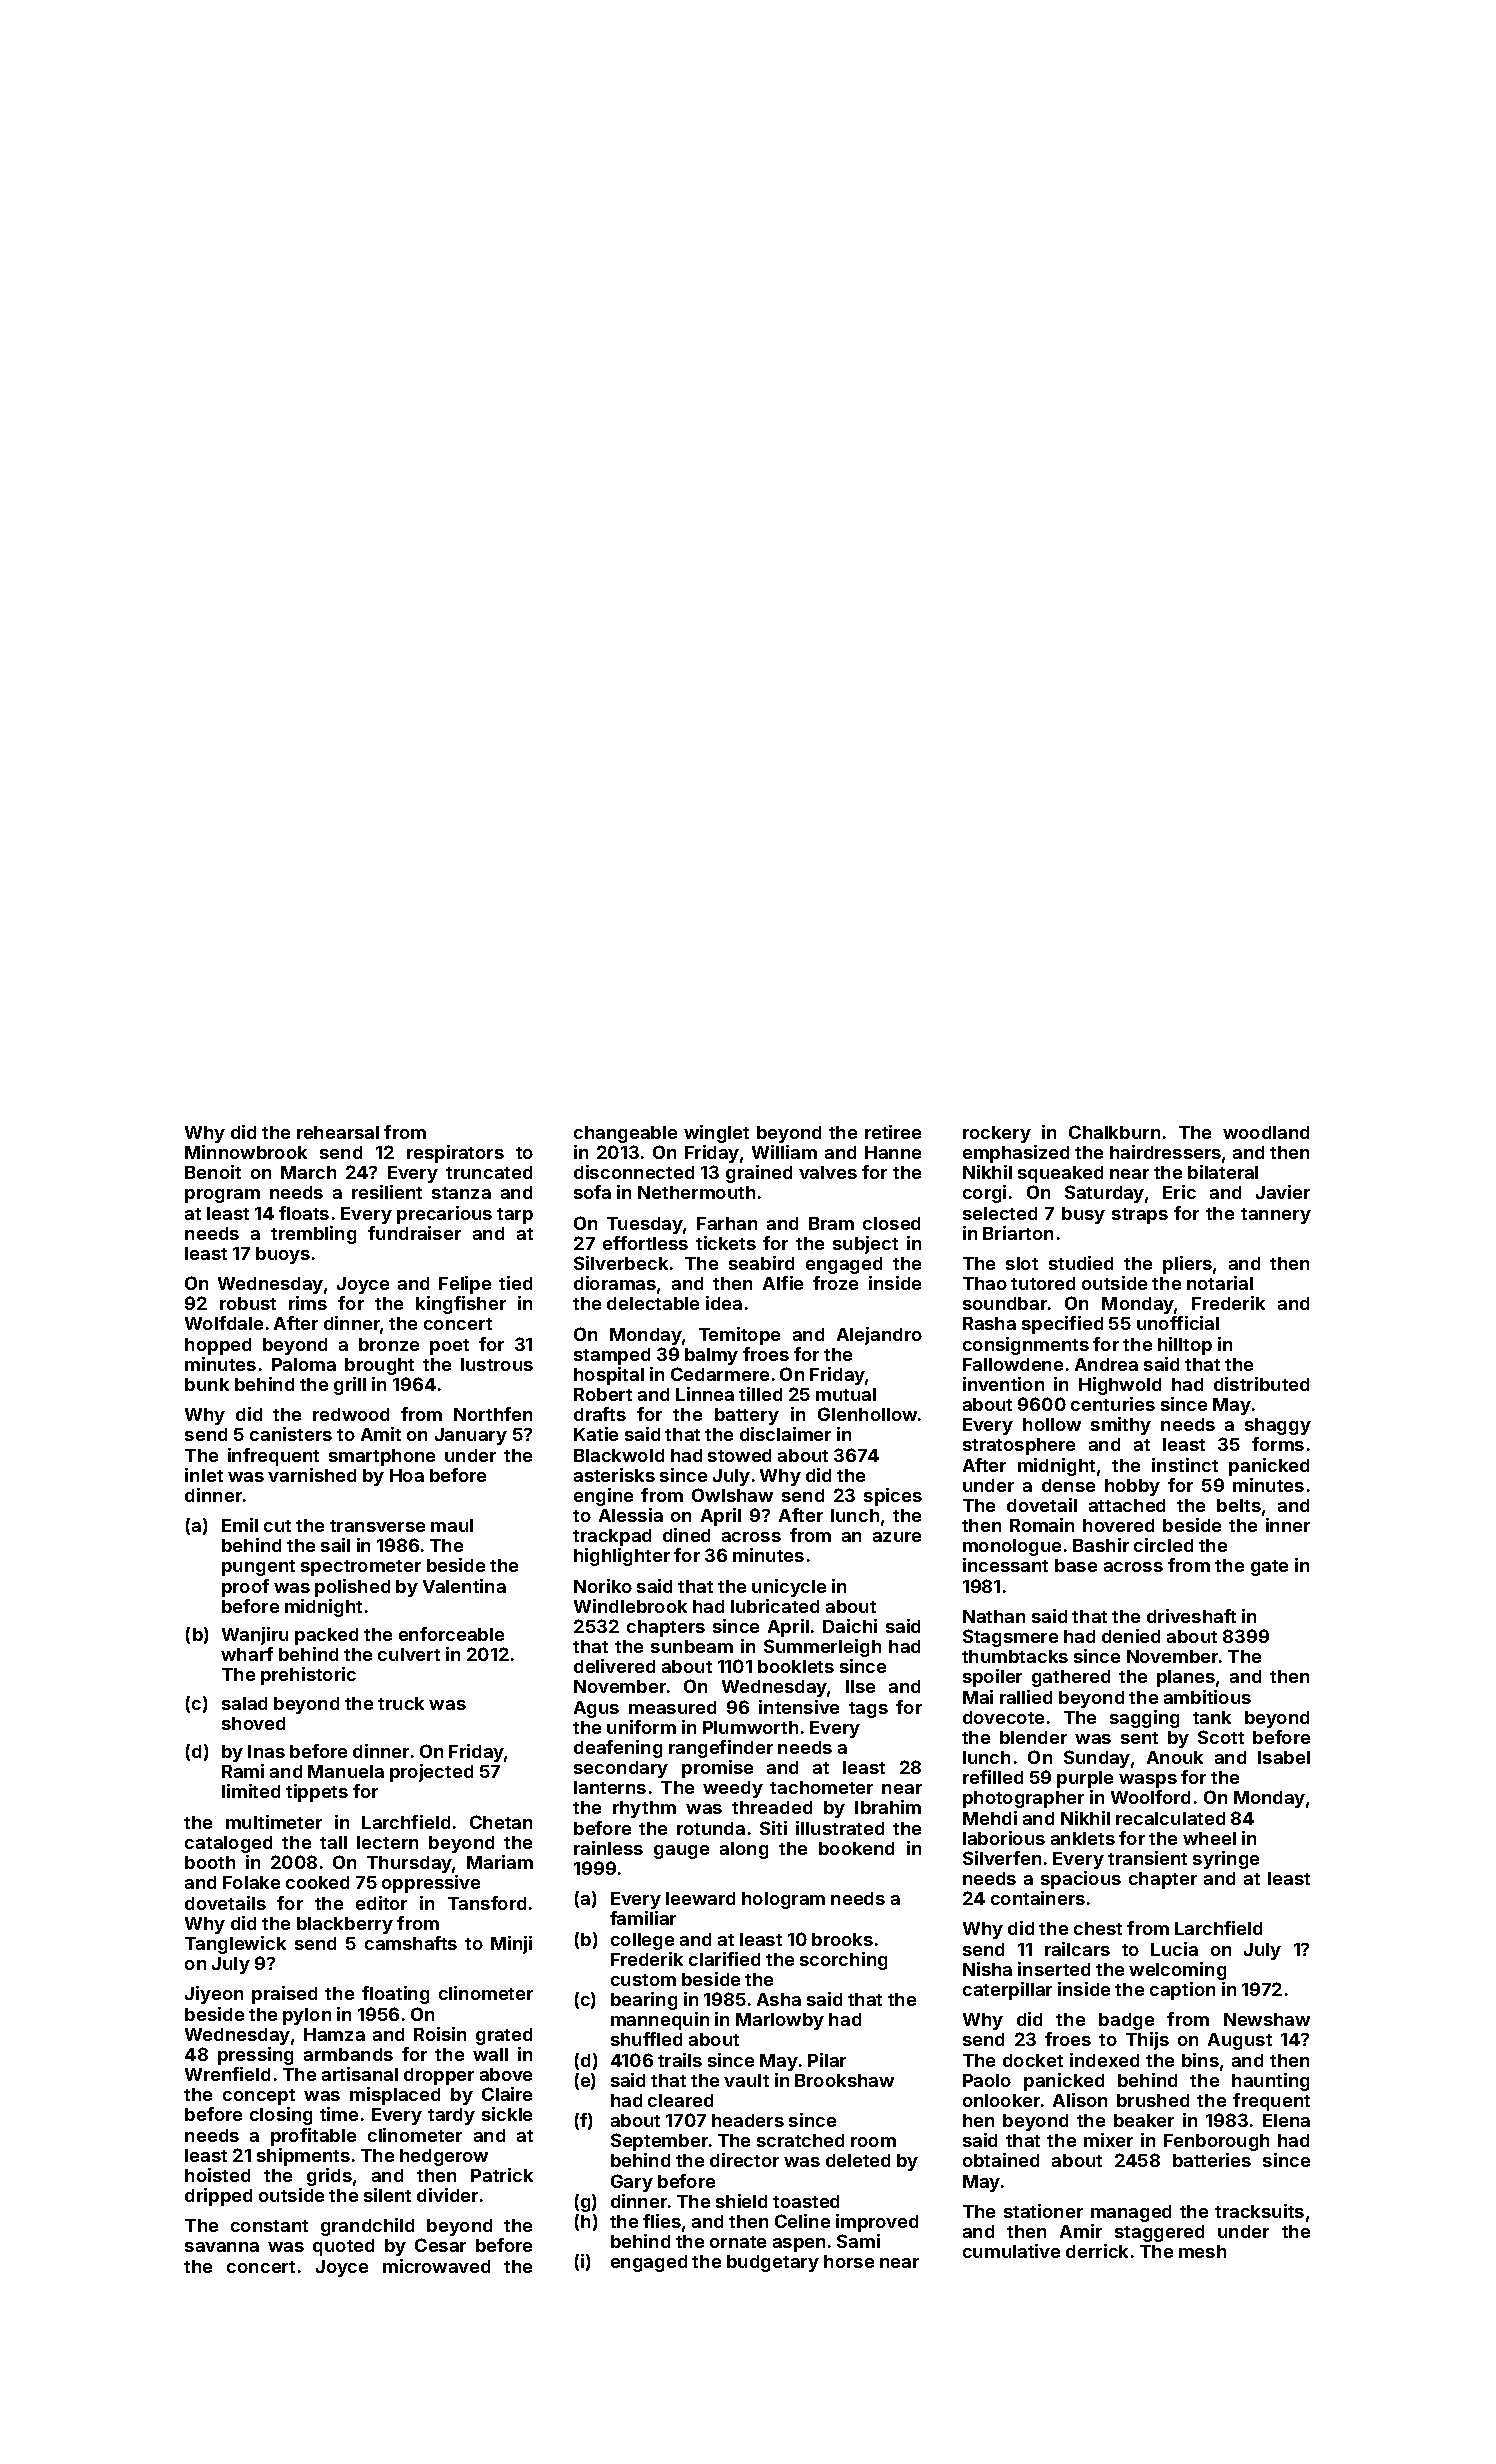 This screenshot has width=1496, height=2464. I want to click on cleared, so click(680, 2100).
